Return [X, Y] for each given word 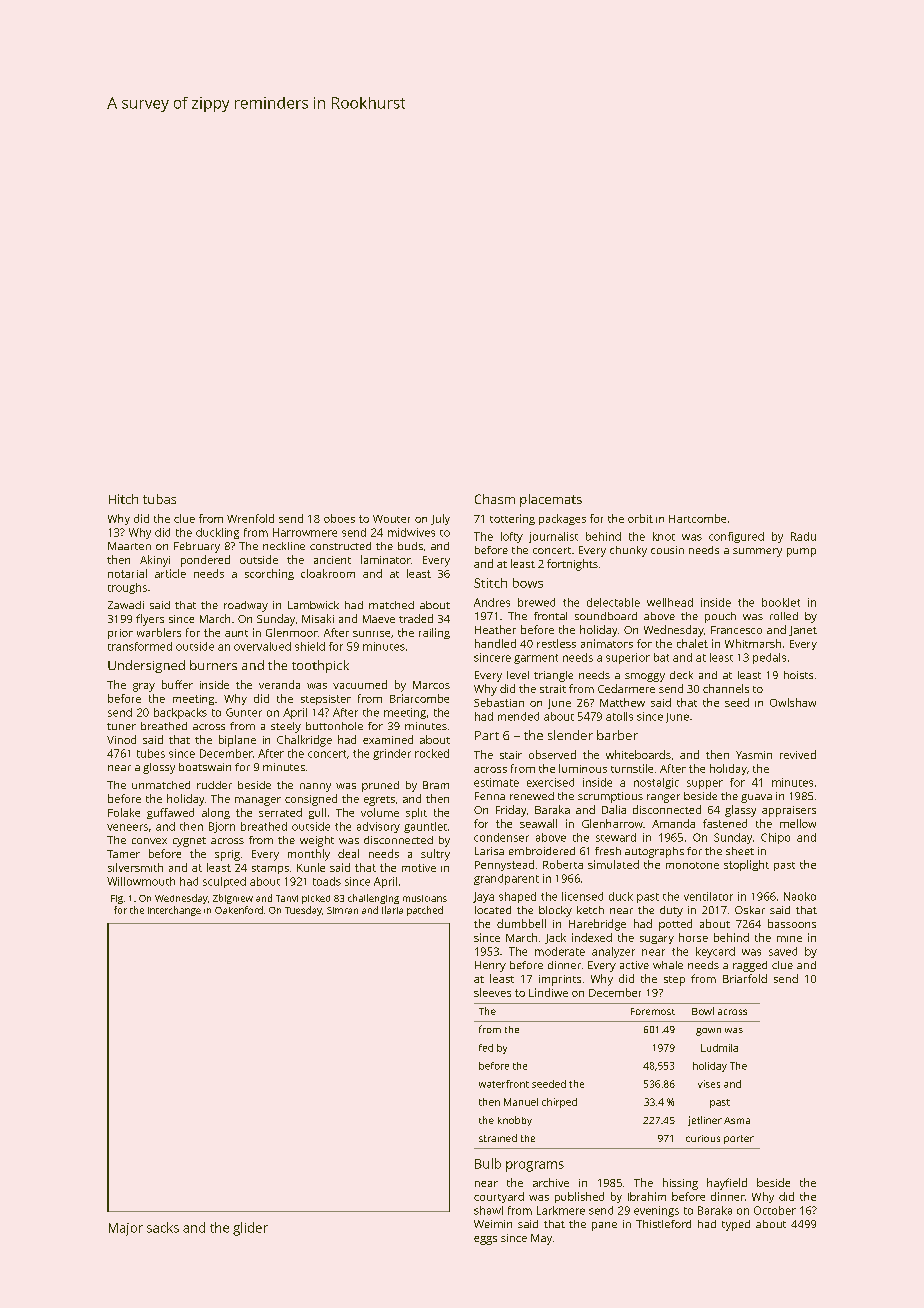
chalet [692, 643]
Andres [492, 602]
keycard [715, 952]
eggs [485, 1240]
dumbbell [521, 923]
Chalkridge [304, 741]
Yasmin [754, 755]
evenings [656, 1211]
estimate [496, 782]
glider [250, 1229]
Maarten [129, 546]
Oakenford [239, 910]
